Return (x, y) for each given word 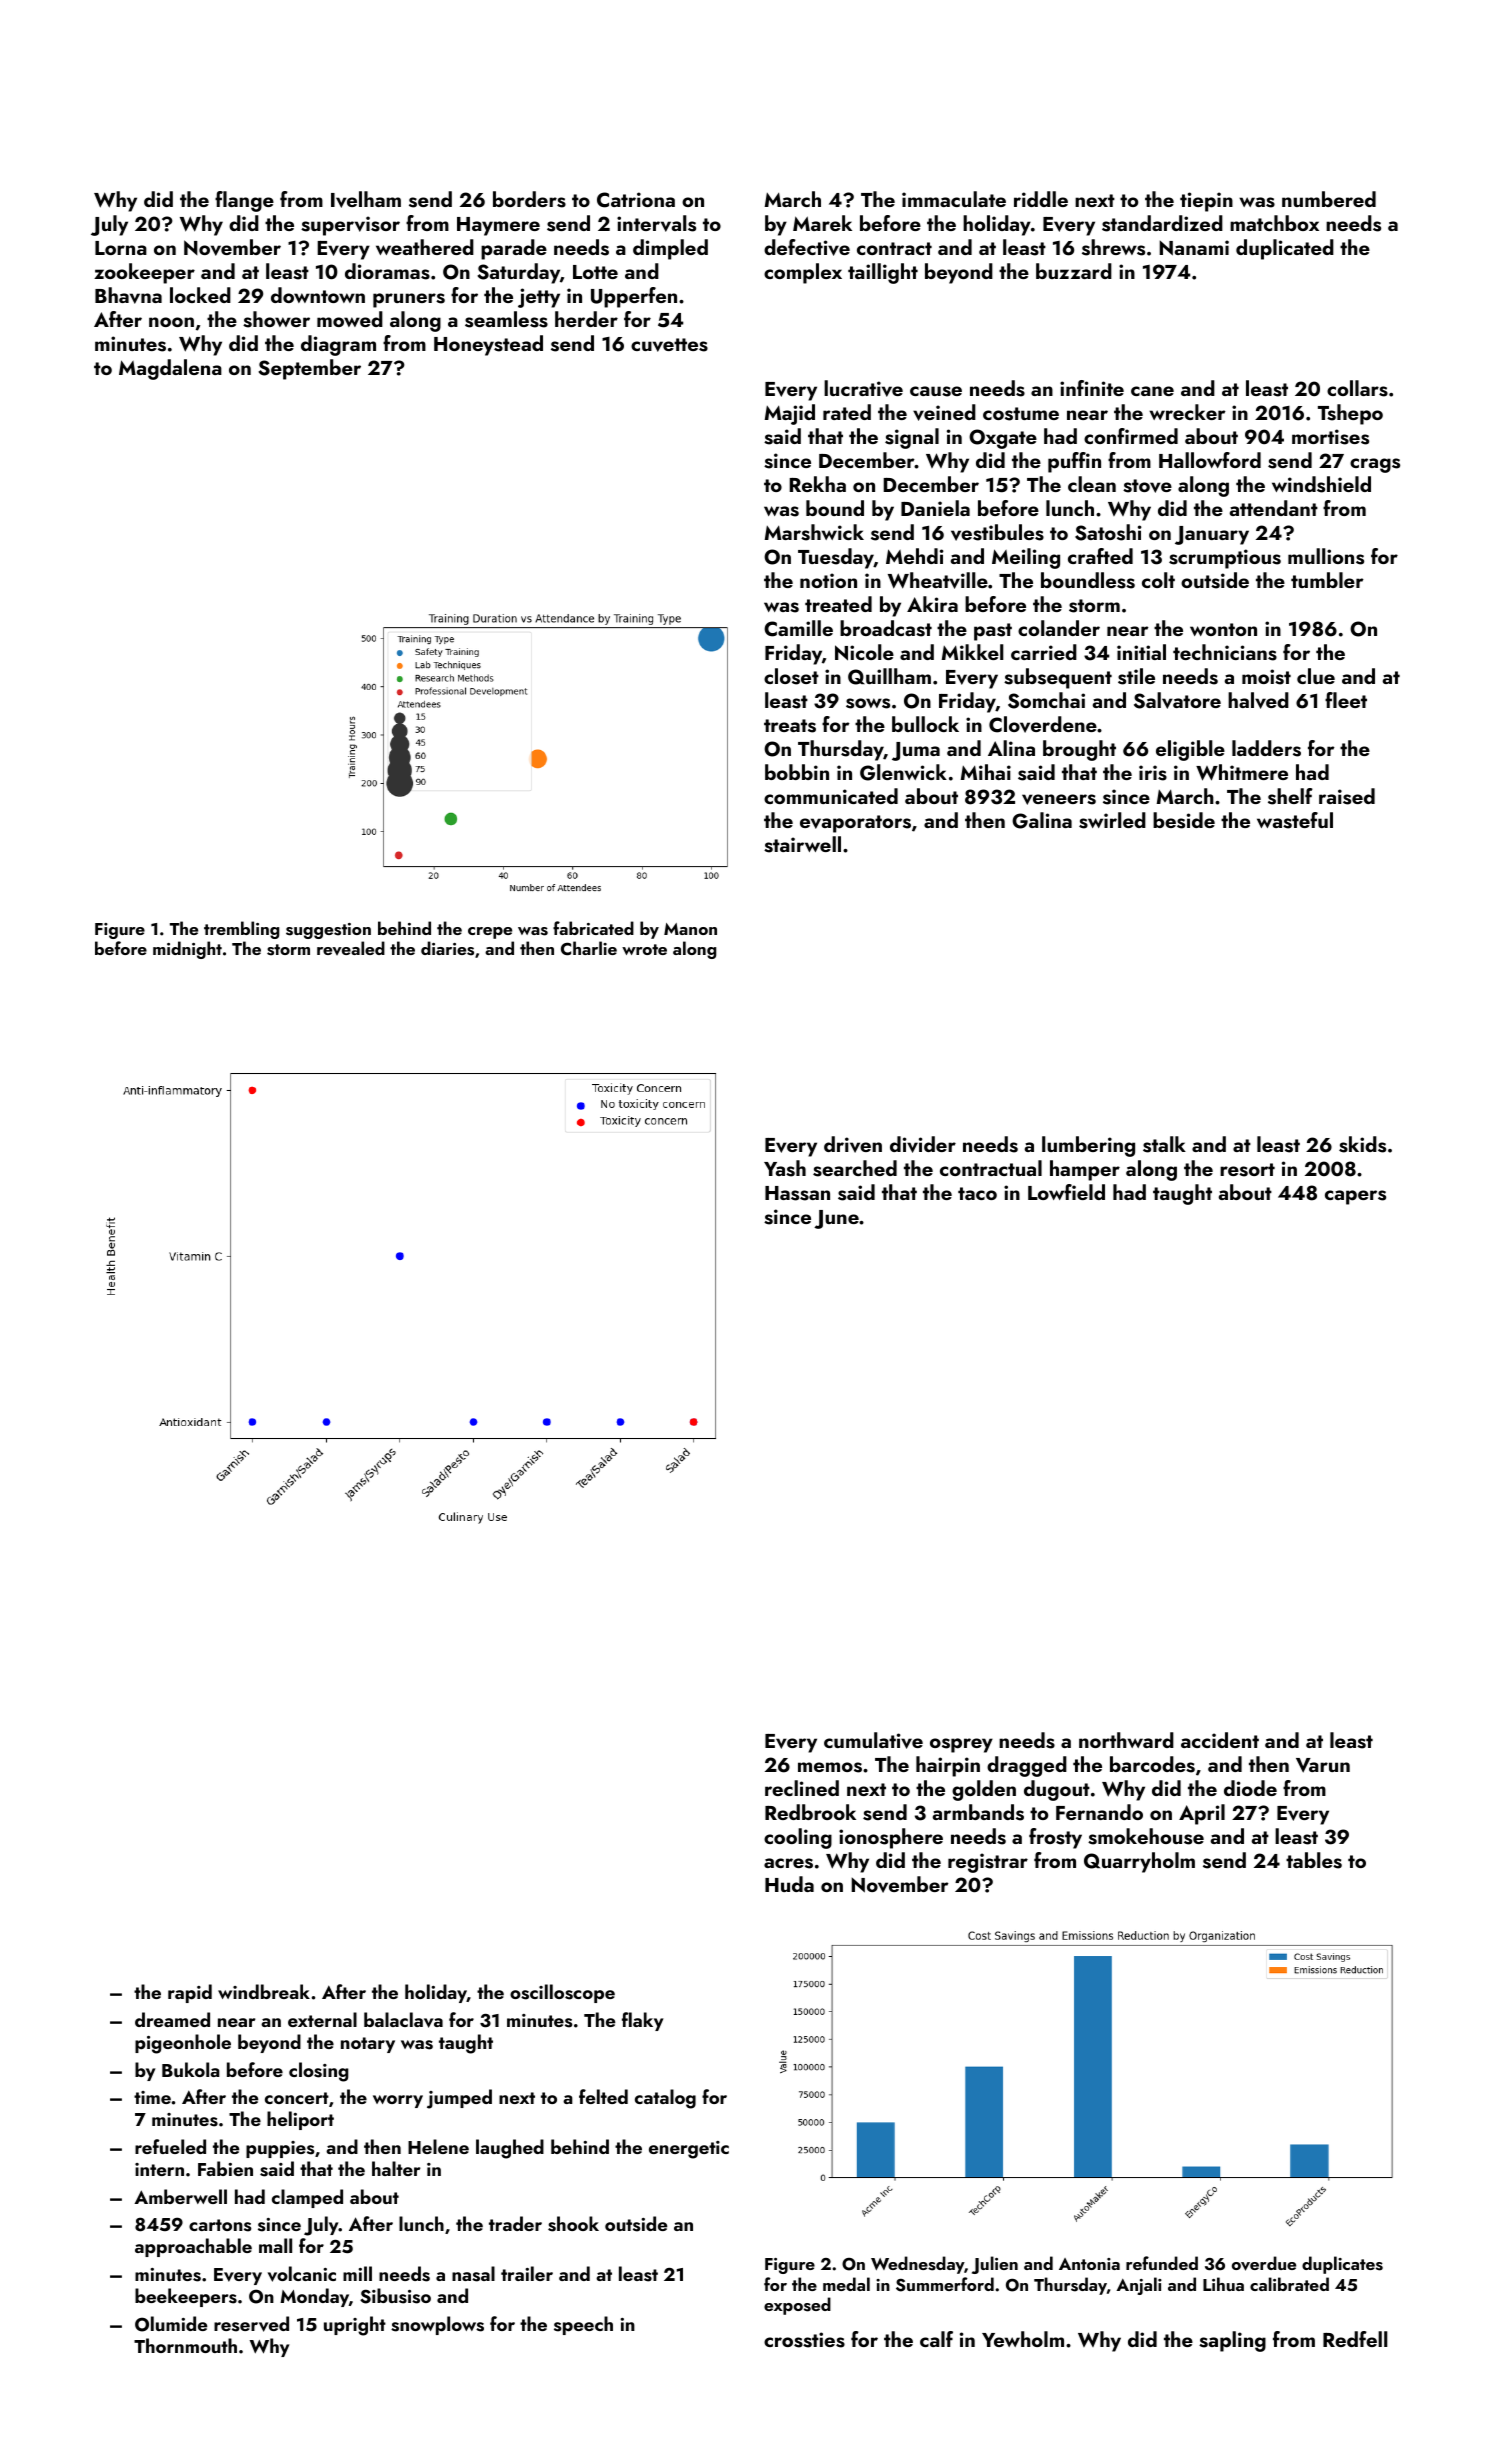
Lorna (121, 248)
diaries (447, 948)
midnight (187, 950)
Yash (785, 1168)
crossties (804, 2340)
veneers (1059, 799)
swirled (1112, 820)
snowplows (437, 2325)
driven (853, 1144)
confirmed (1131, 436)
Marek (822, 223)
